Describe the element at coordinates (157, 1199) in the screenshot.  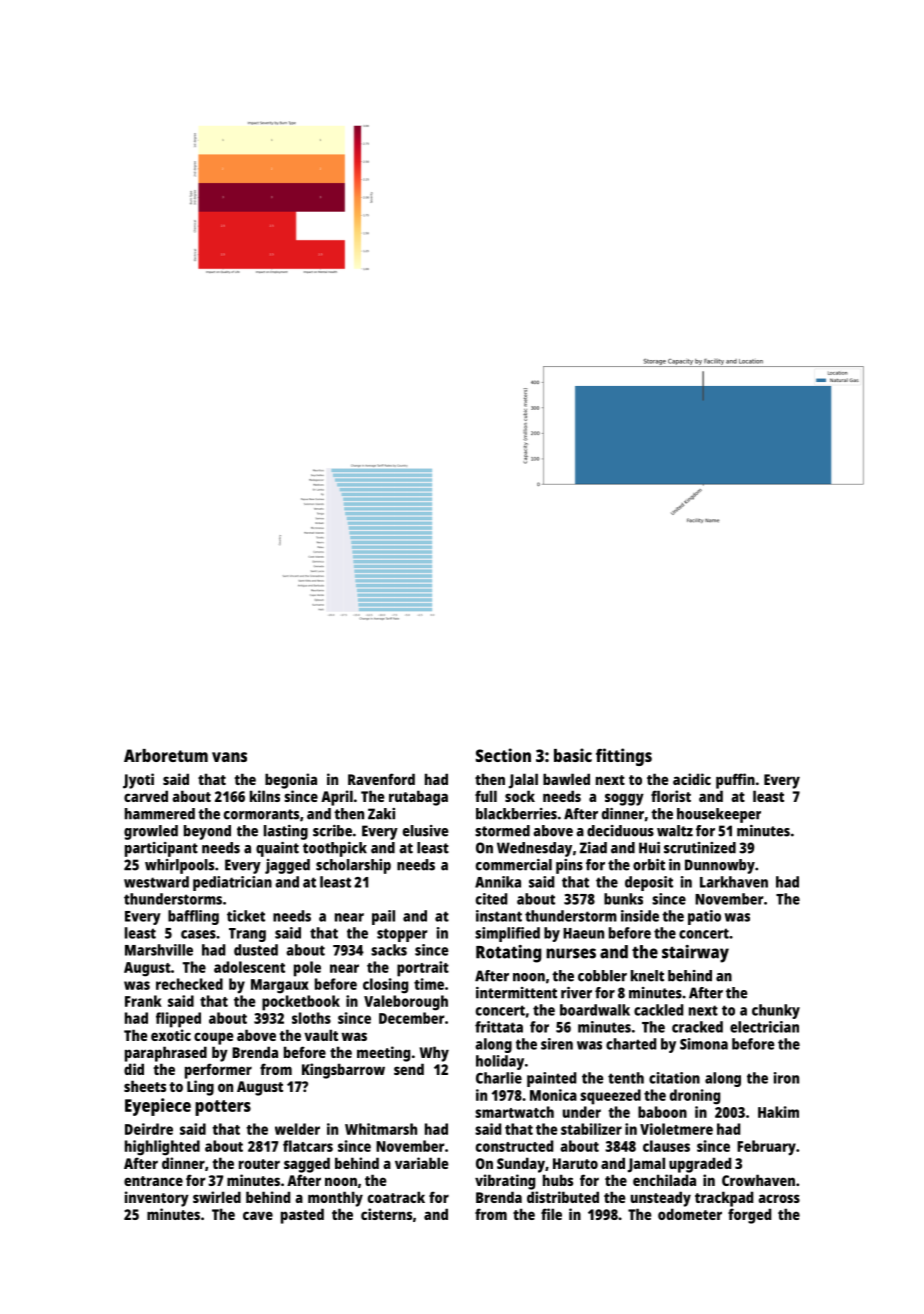
I see `inventory` at that location.
